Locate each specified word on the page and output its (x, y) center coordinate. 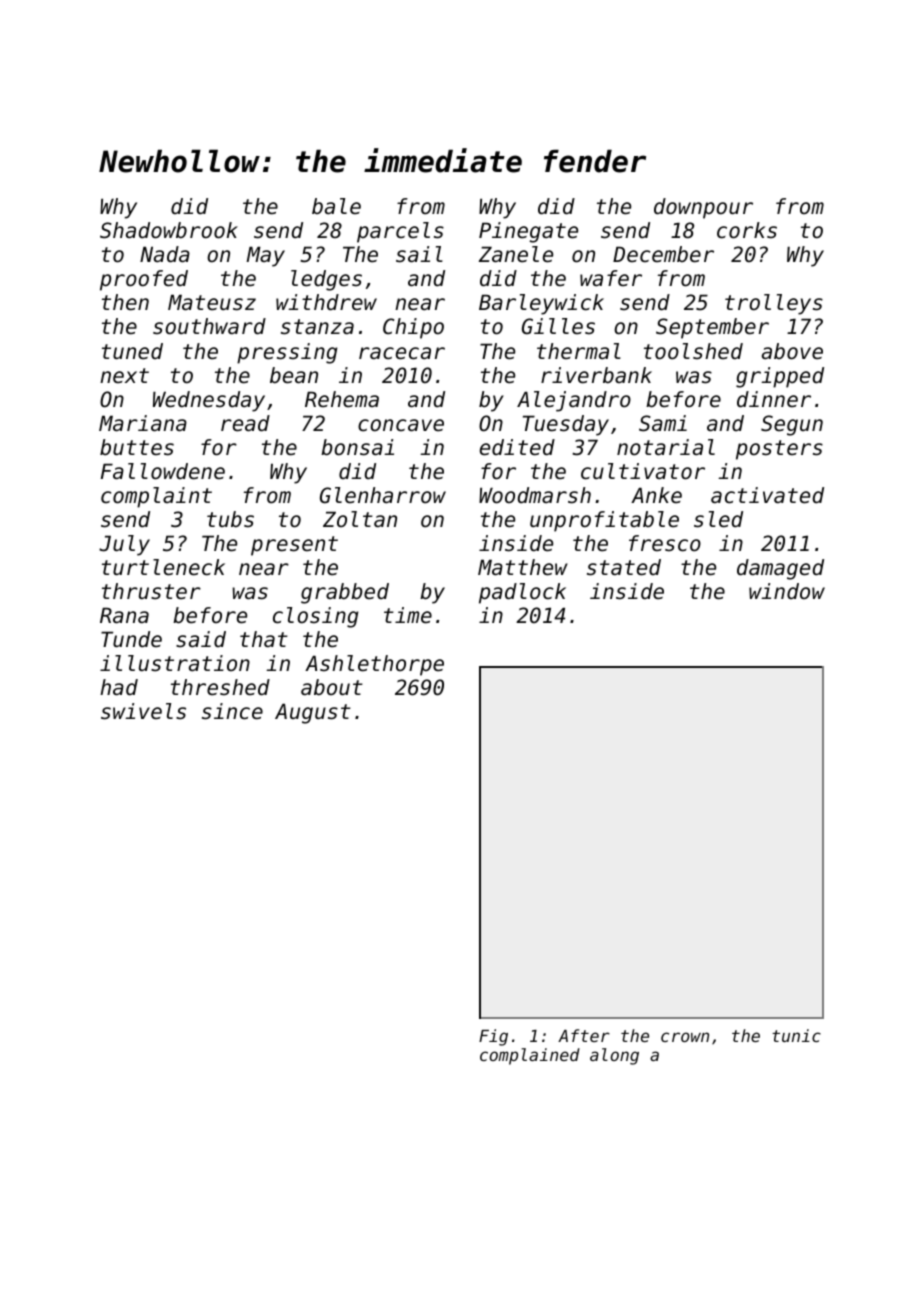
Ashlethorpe (374, 665)
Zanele (516, 254)
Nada (165, 254)
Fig (493, 1037)
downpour (703, 208)
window (787, 591)
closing (316, 617)
